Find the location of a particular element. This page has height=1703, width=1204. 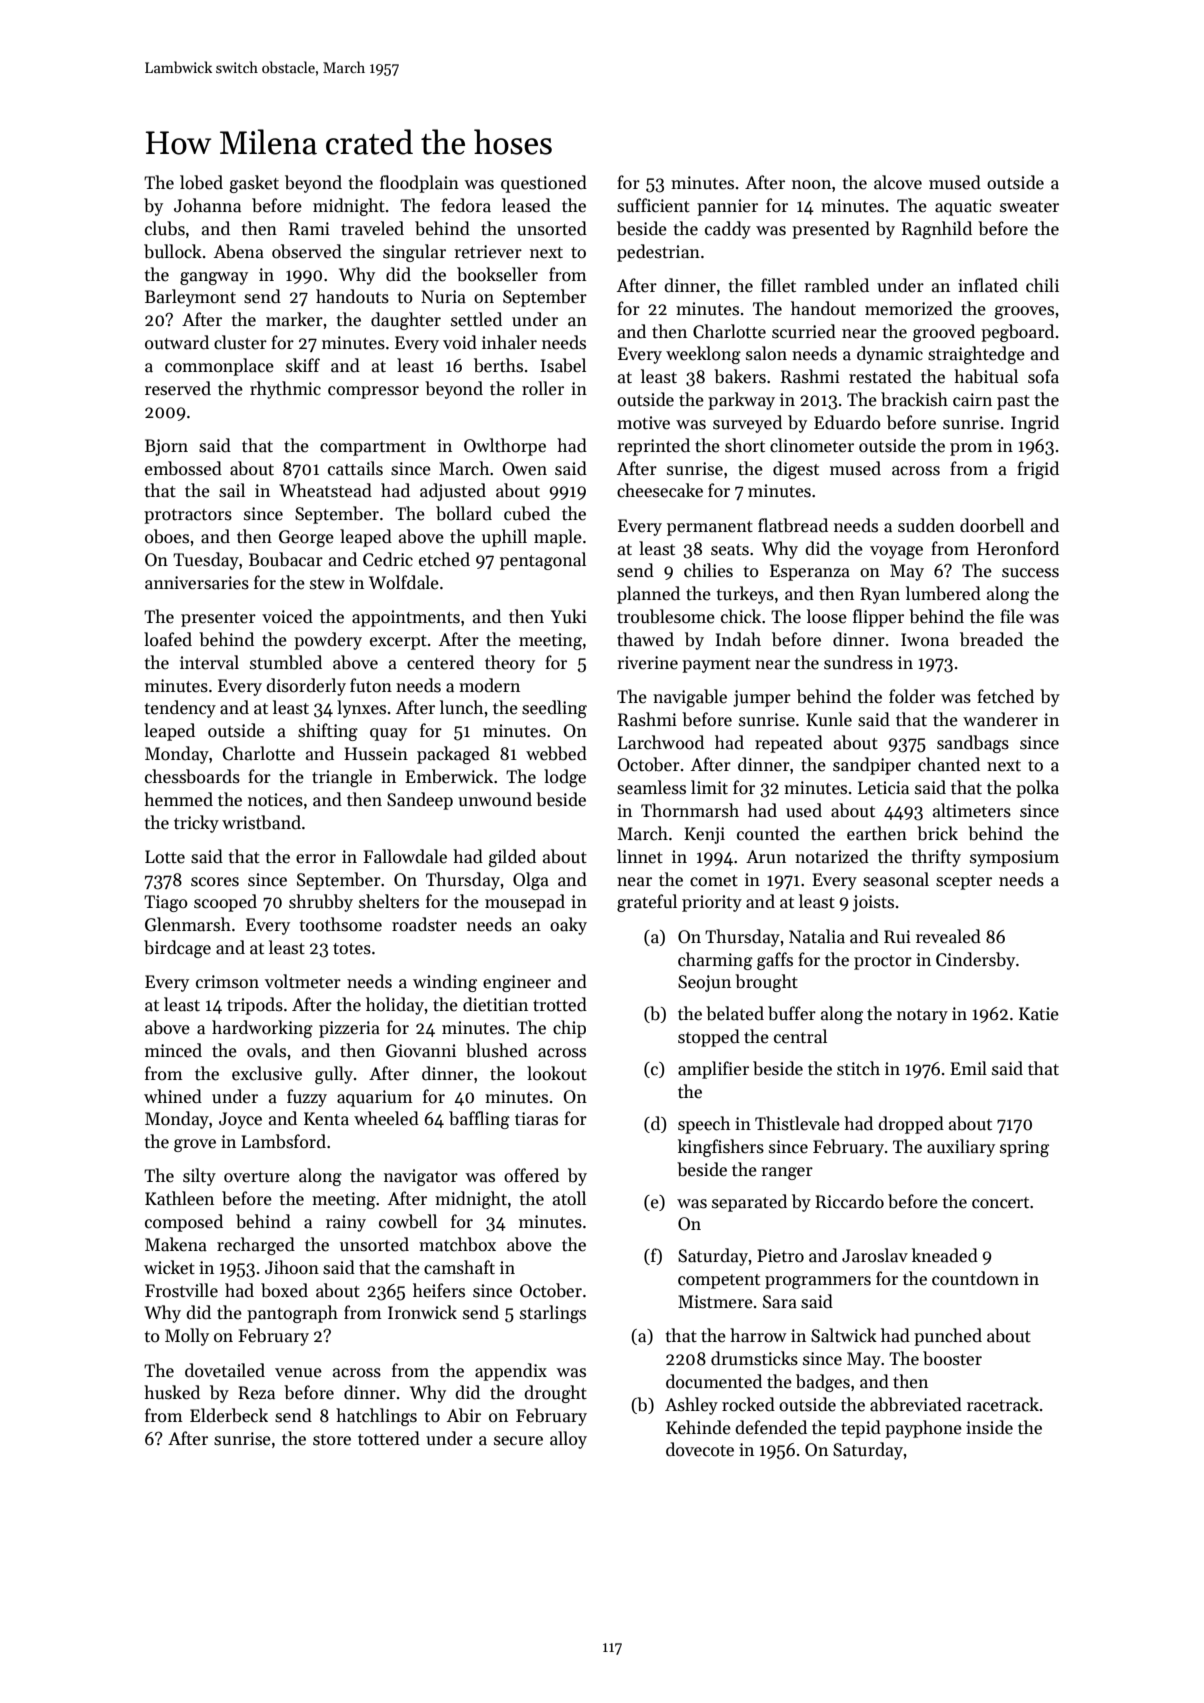

matchbox is located at coordinates (457, 1244).
